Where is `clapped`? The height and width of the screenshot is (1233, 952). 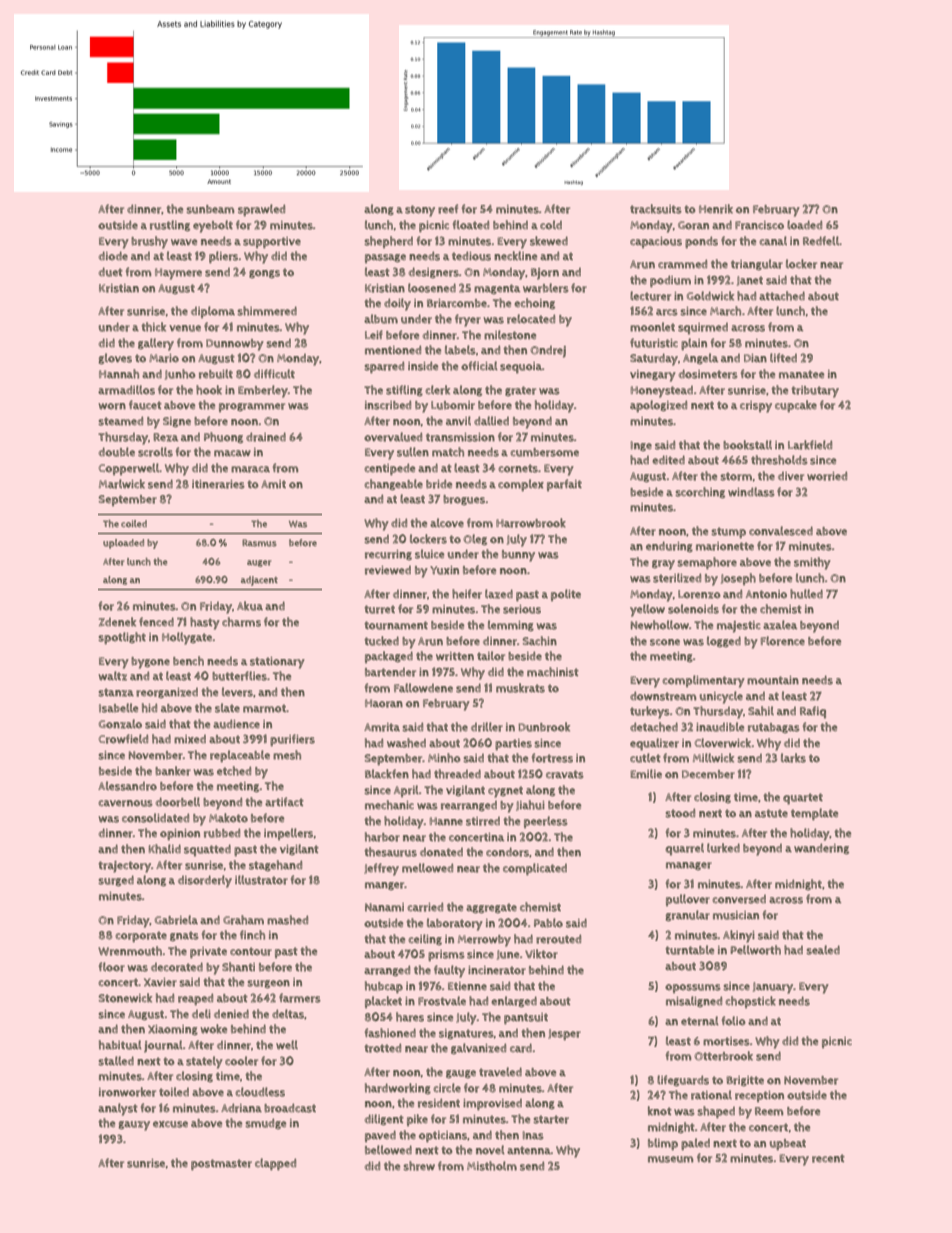 clapped is located at coordinates (275, 1164).
